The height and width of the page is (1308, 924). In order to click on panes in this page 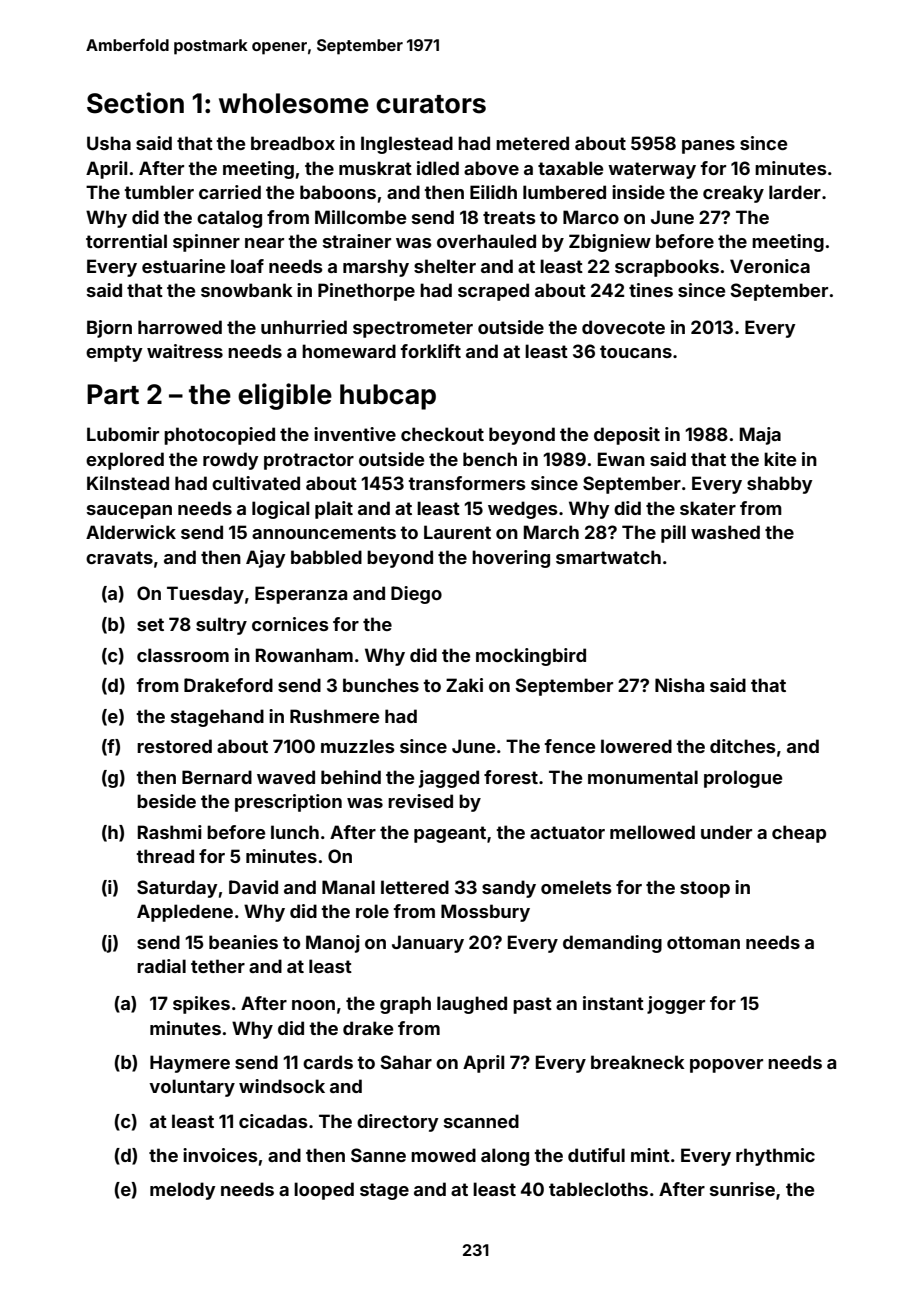, I will do `click(708, 147)`.
